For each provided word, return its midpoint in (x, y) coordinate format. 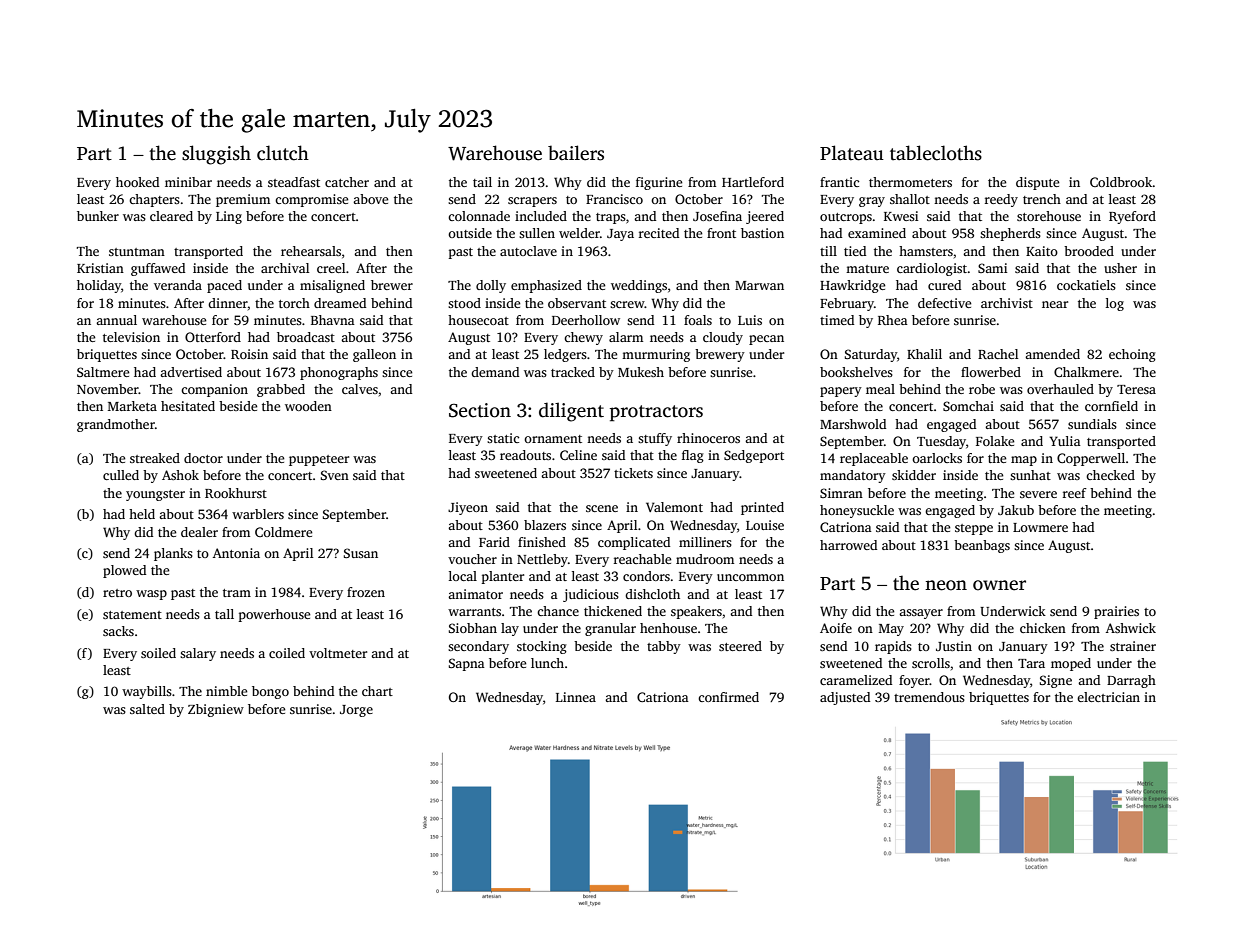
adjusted (845, 698)
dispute (1038, 183)
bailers (576, 153)
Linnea (576, 697)
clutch (283, 153)
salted (147, 709)
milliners (705, 542)
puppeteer (319, 460)
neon (946, 585)
